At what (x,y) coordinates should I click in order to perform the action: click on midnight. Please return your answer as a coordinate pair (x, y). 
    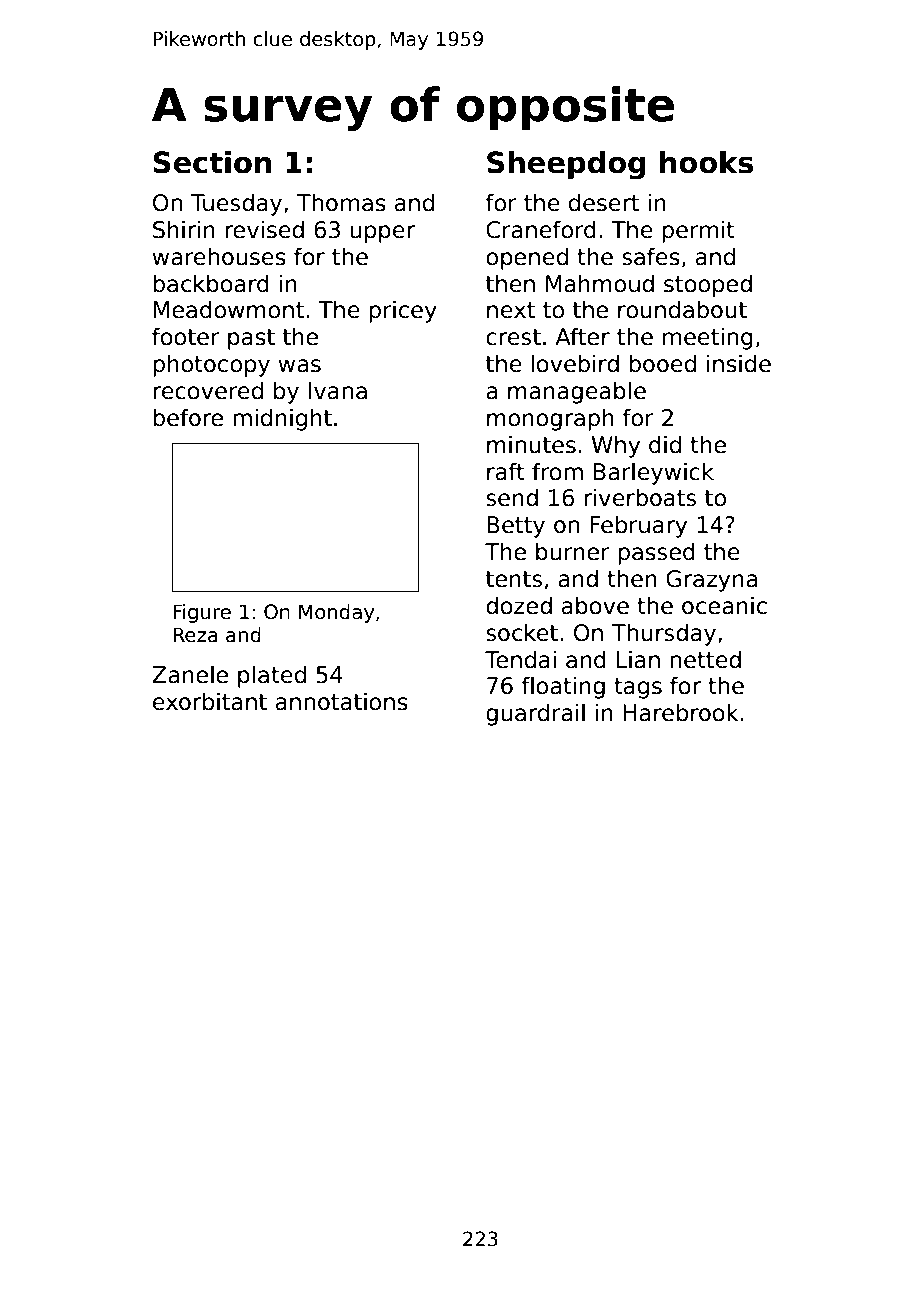
    Looking at the image, I should click on (282, 419).
